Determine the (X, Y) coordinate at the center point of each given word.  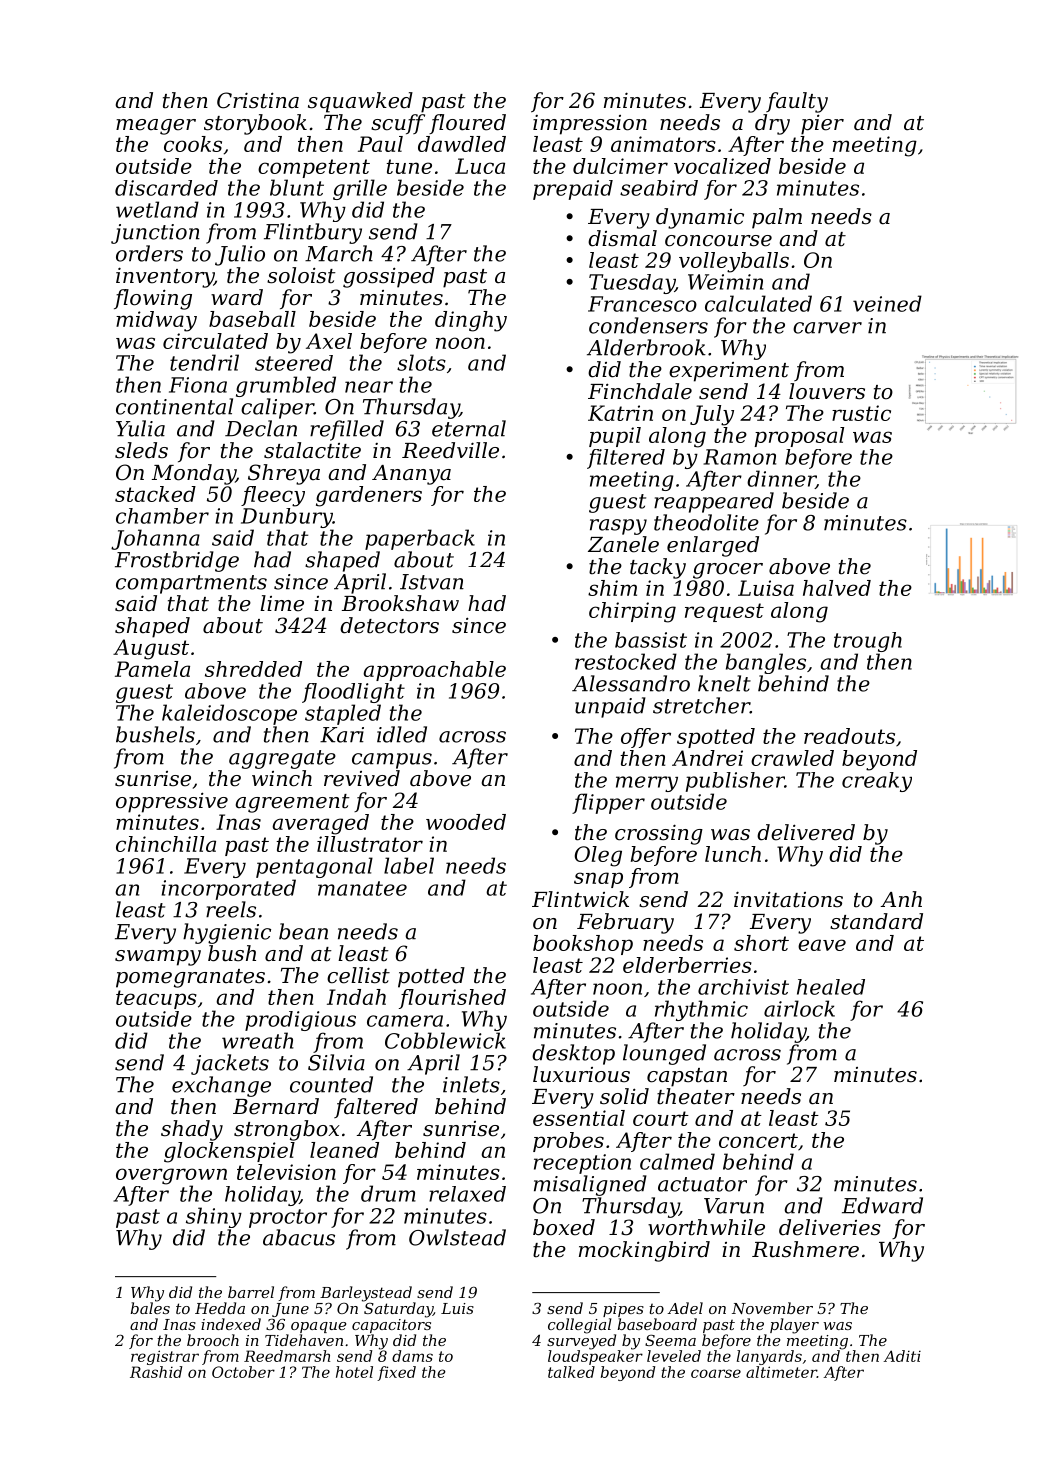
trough (868, 642)
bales (150, 1308)
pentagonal (314, 867)
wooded (466, 822)
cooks (193, 144)
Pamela (152, 669)
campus (392, 761)
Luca (480, 166)
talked (571, 1372)
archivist (743, 987)
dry (772, 124)
